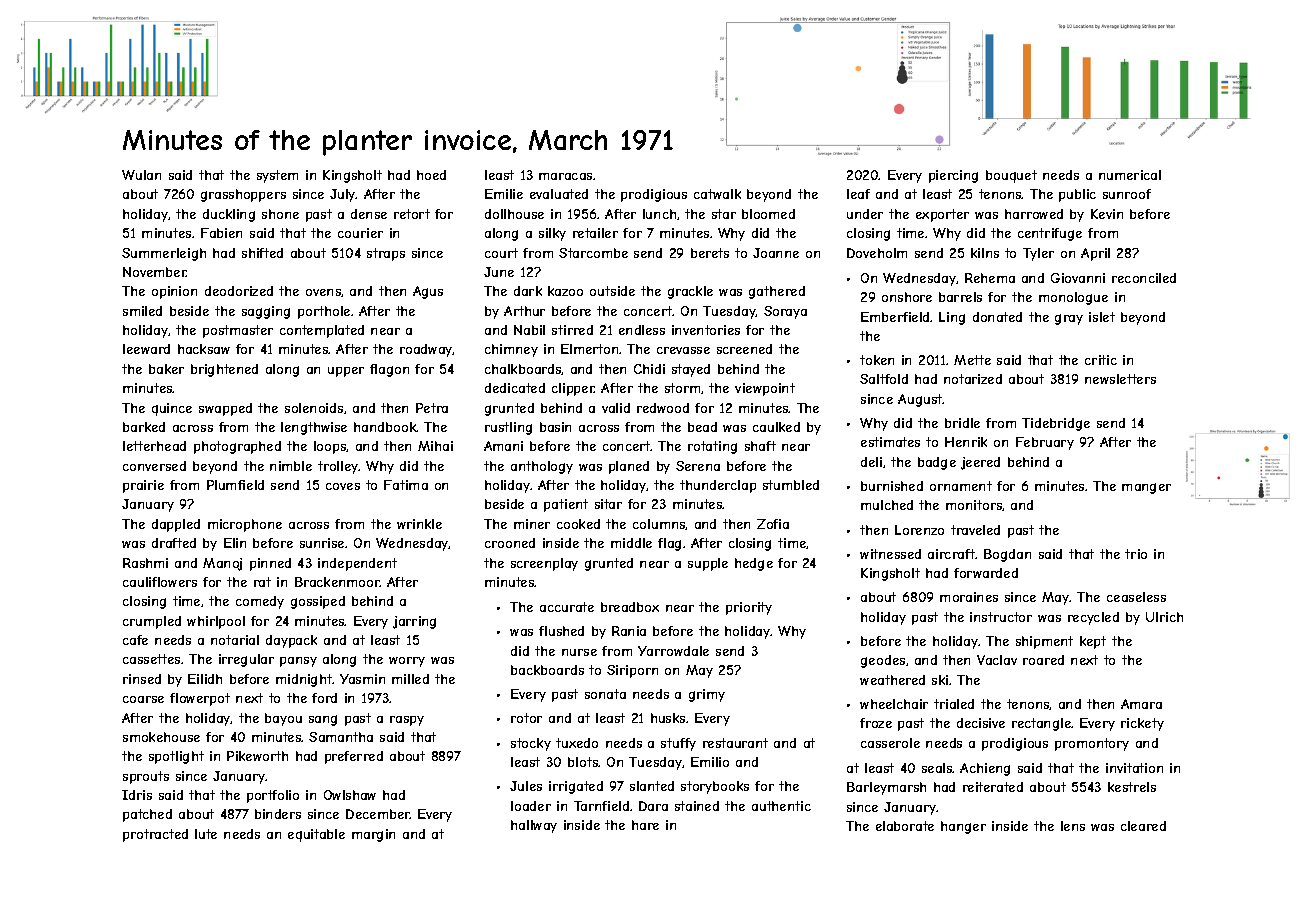  I want to click on maracas, so click(565, 176).
